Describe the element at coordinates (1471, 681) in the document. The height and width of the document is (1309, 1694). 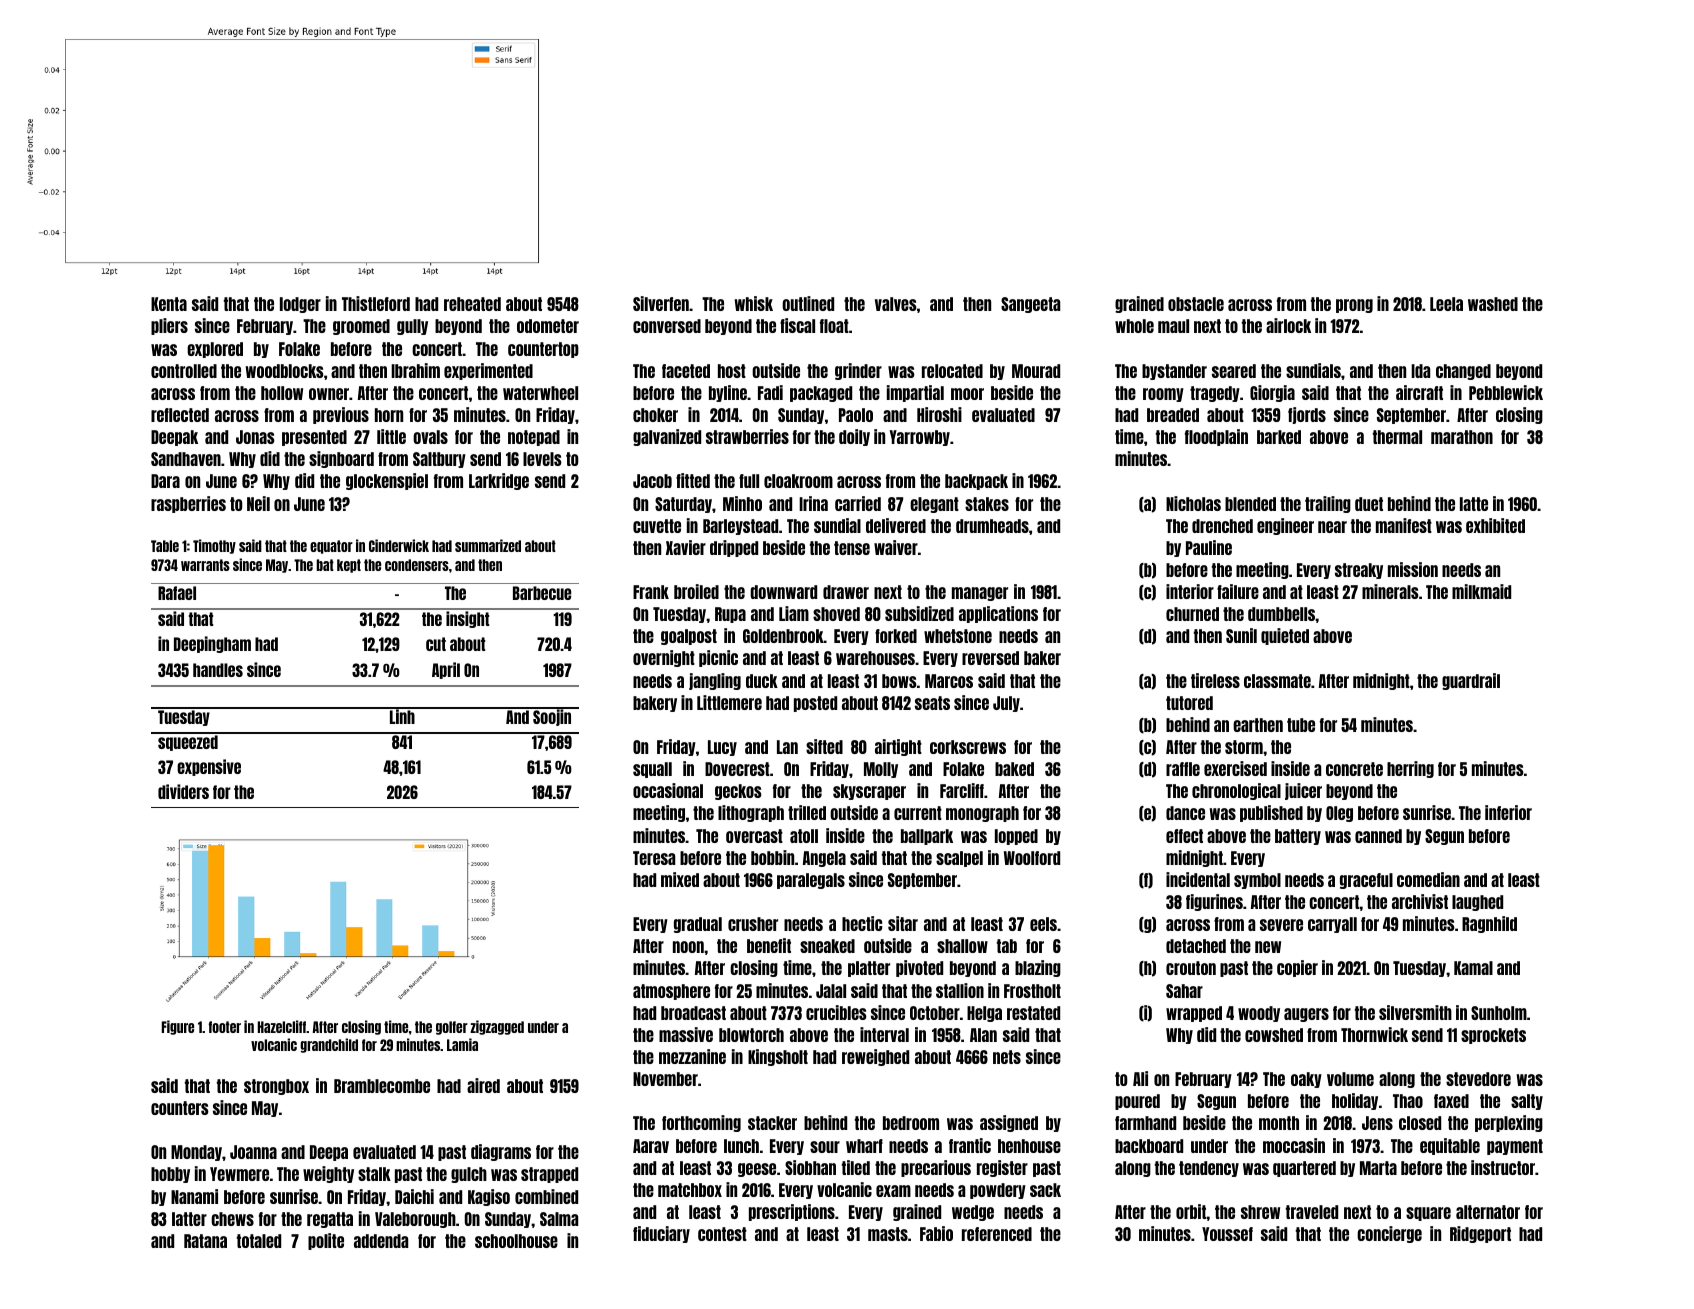
I see `guardrail` at that location.
